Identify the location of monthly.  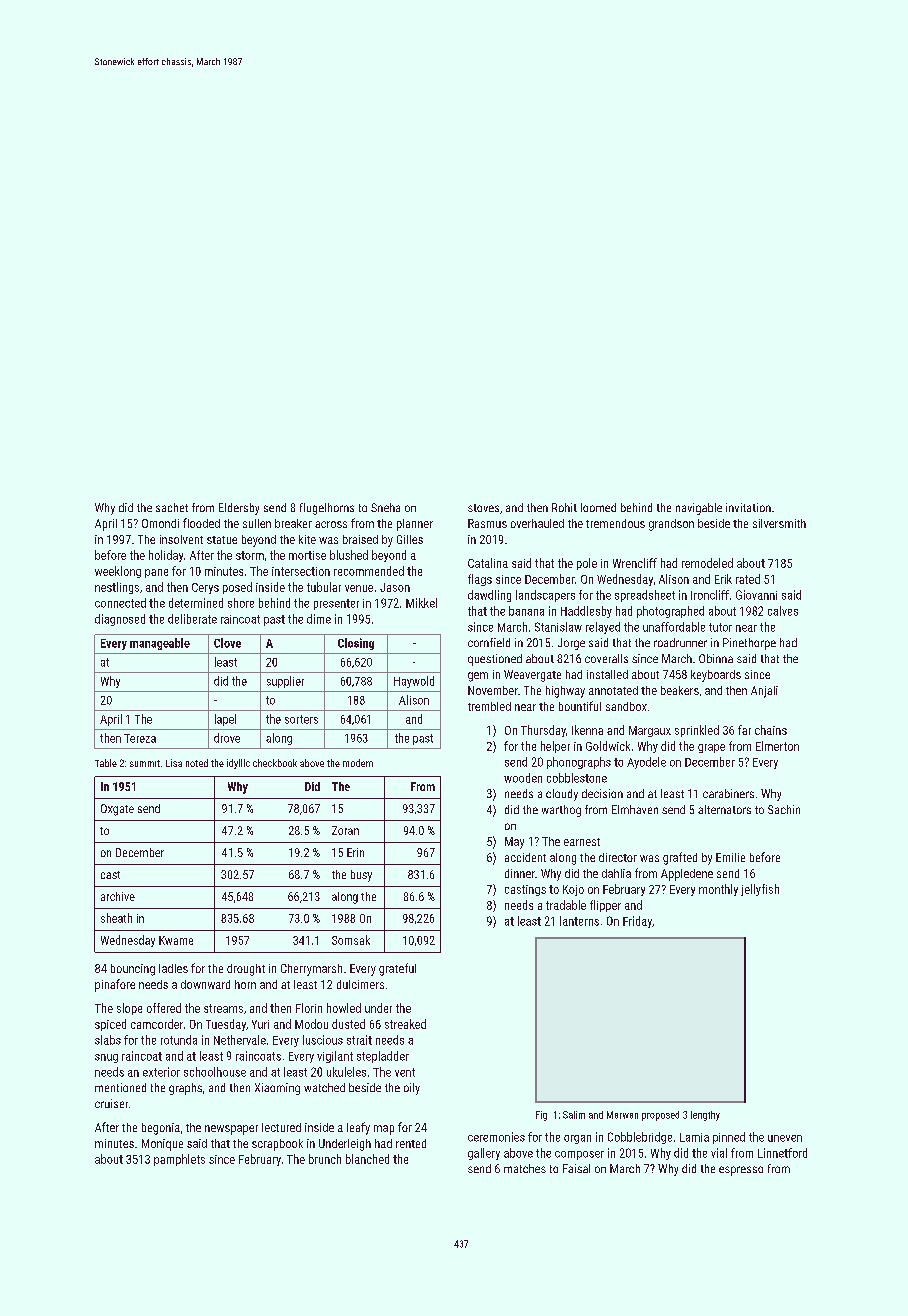
(718, 890).
